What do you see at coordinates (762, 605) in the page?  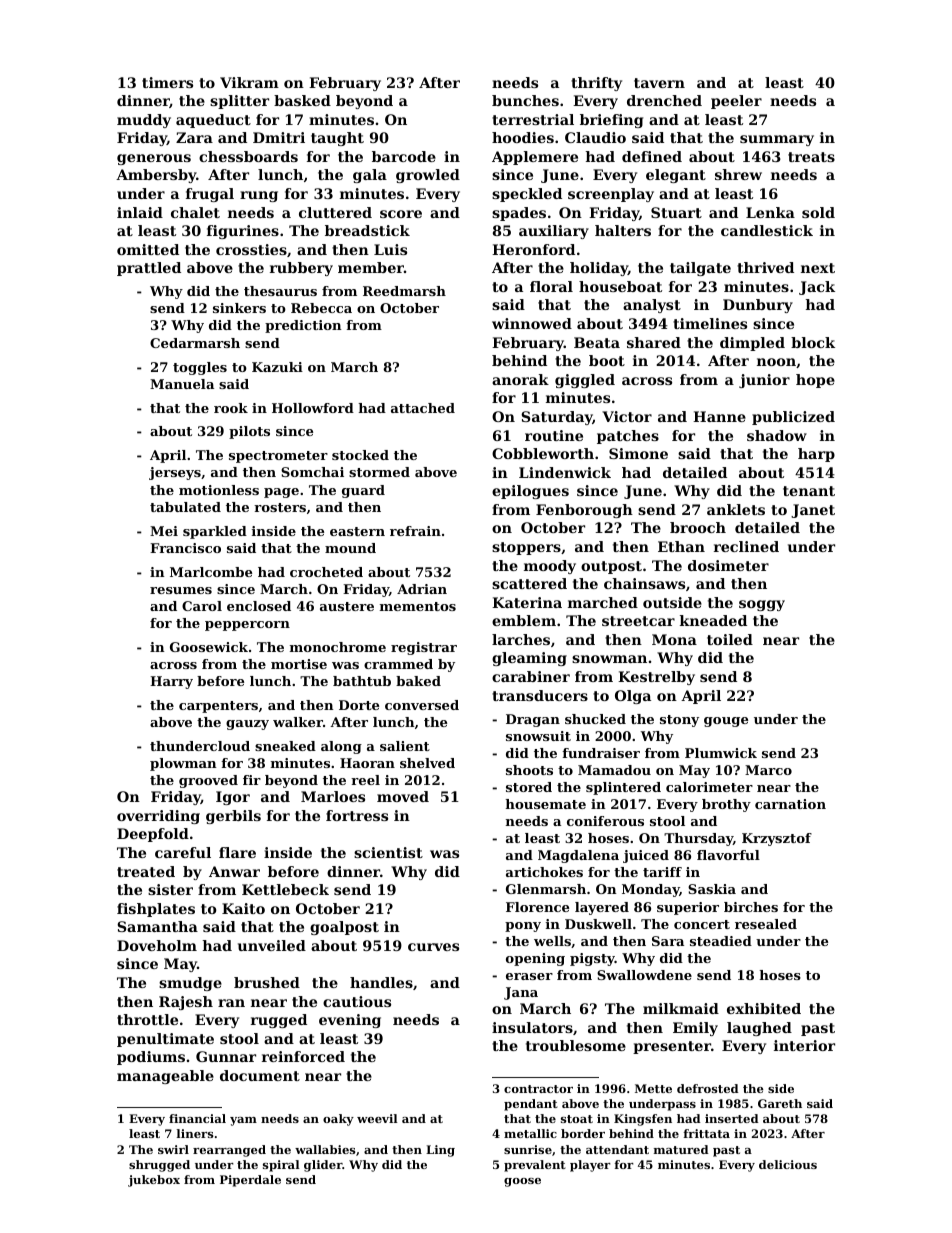 I see `soggy` at bounding box center [762, 605].
